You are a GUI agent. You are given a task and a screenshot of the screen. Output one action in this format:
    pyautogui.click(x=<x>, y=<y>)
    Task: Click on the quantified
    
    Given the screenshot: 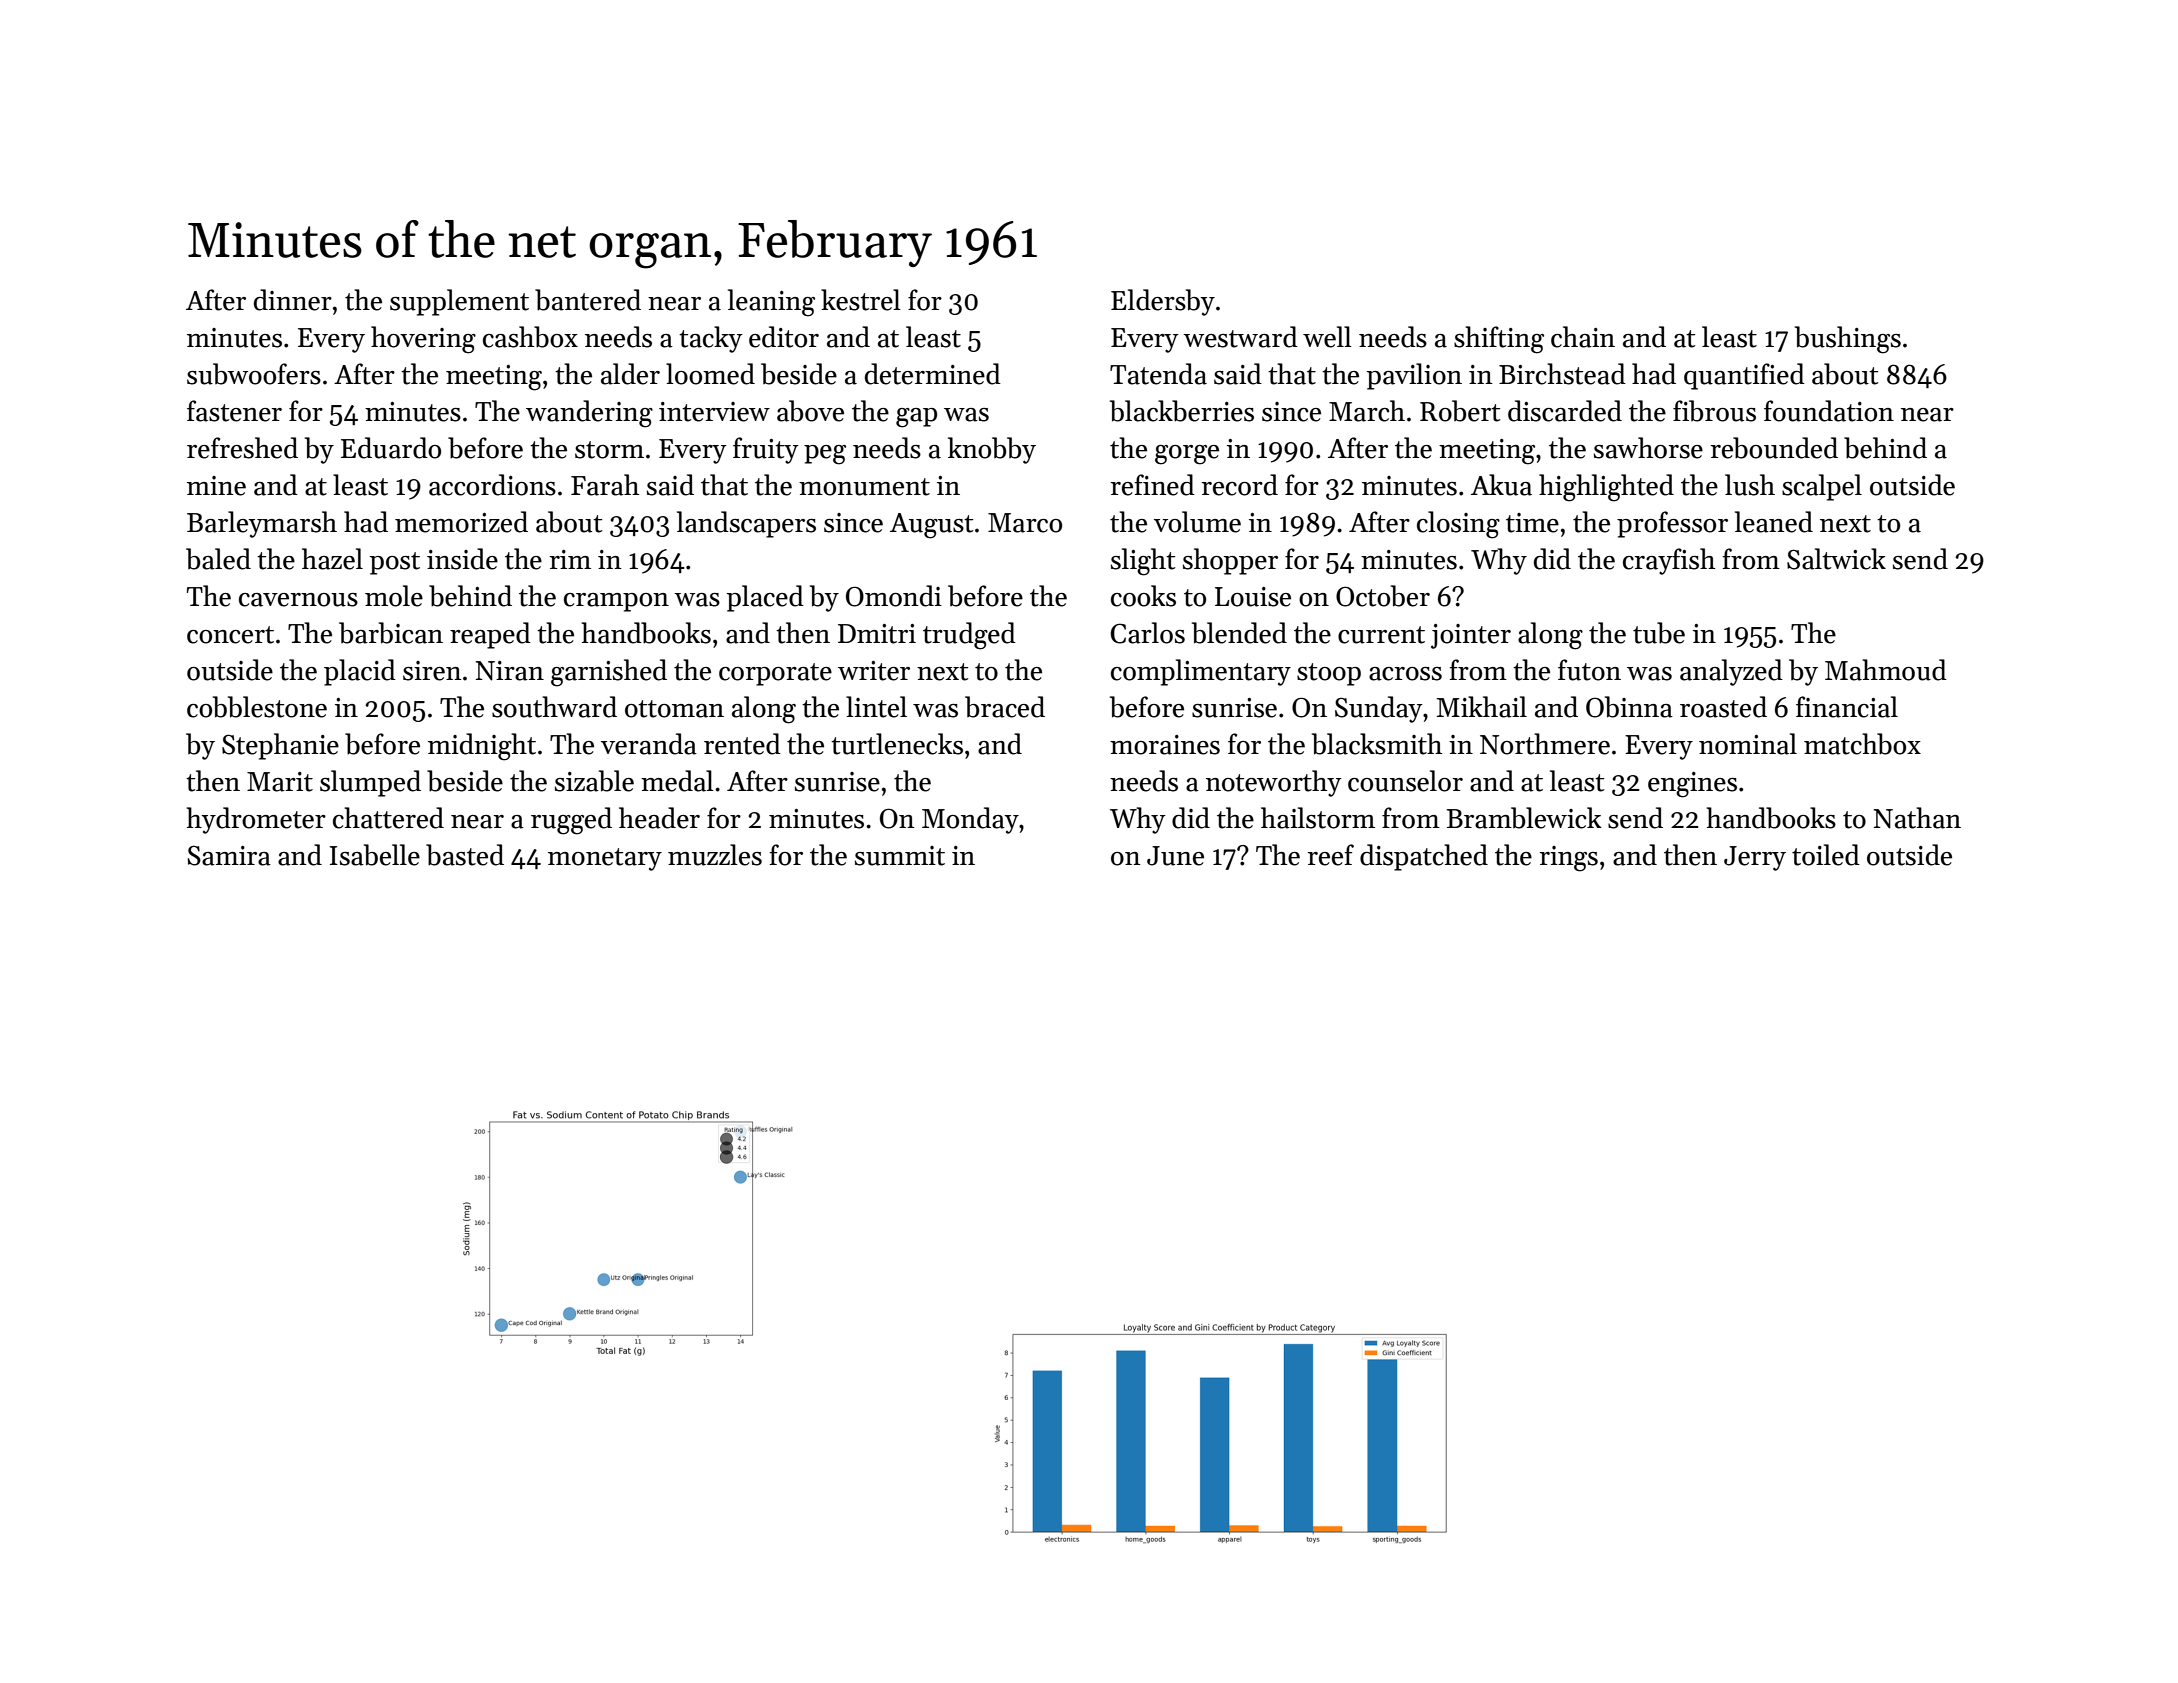 What is the action you would take?
    pyautogui.click(x=1744, y=376)
